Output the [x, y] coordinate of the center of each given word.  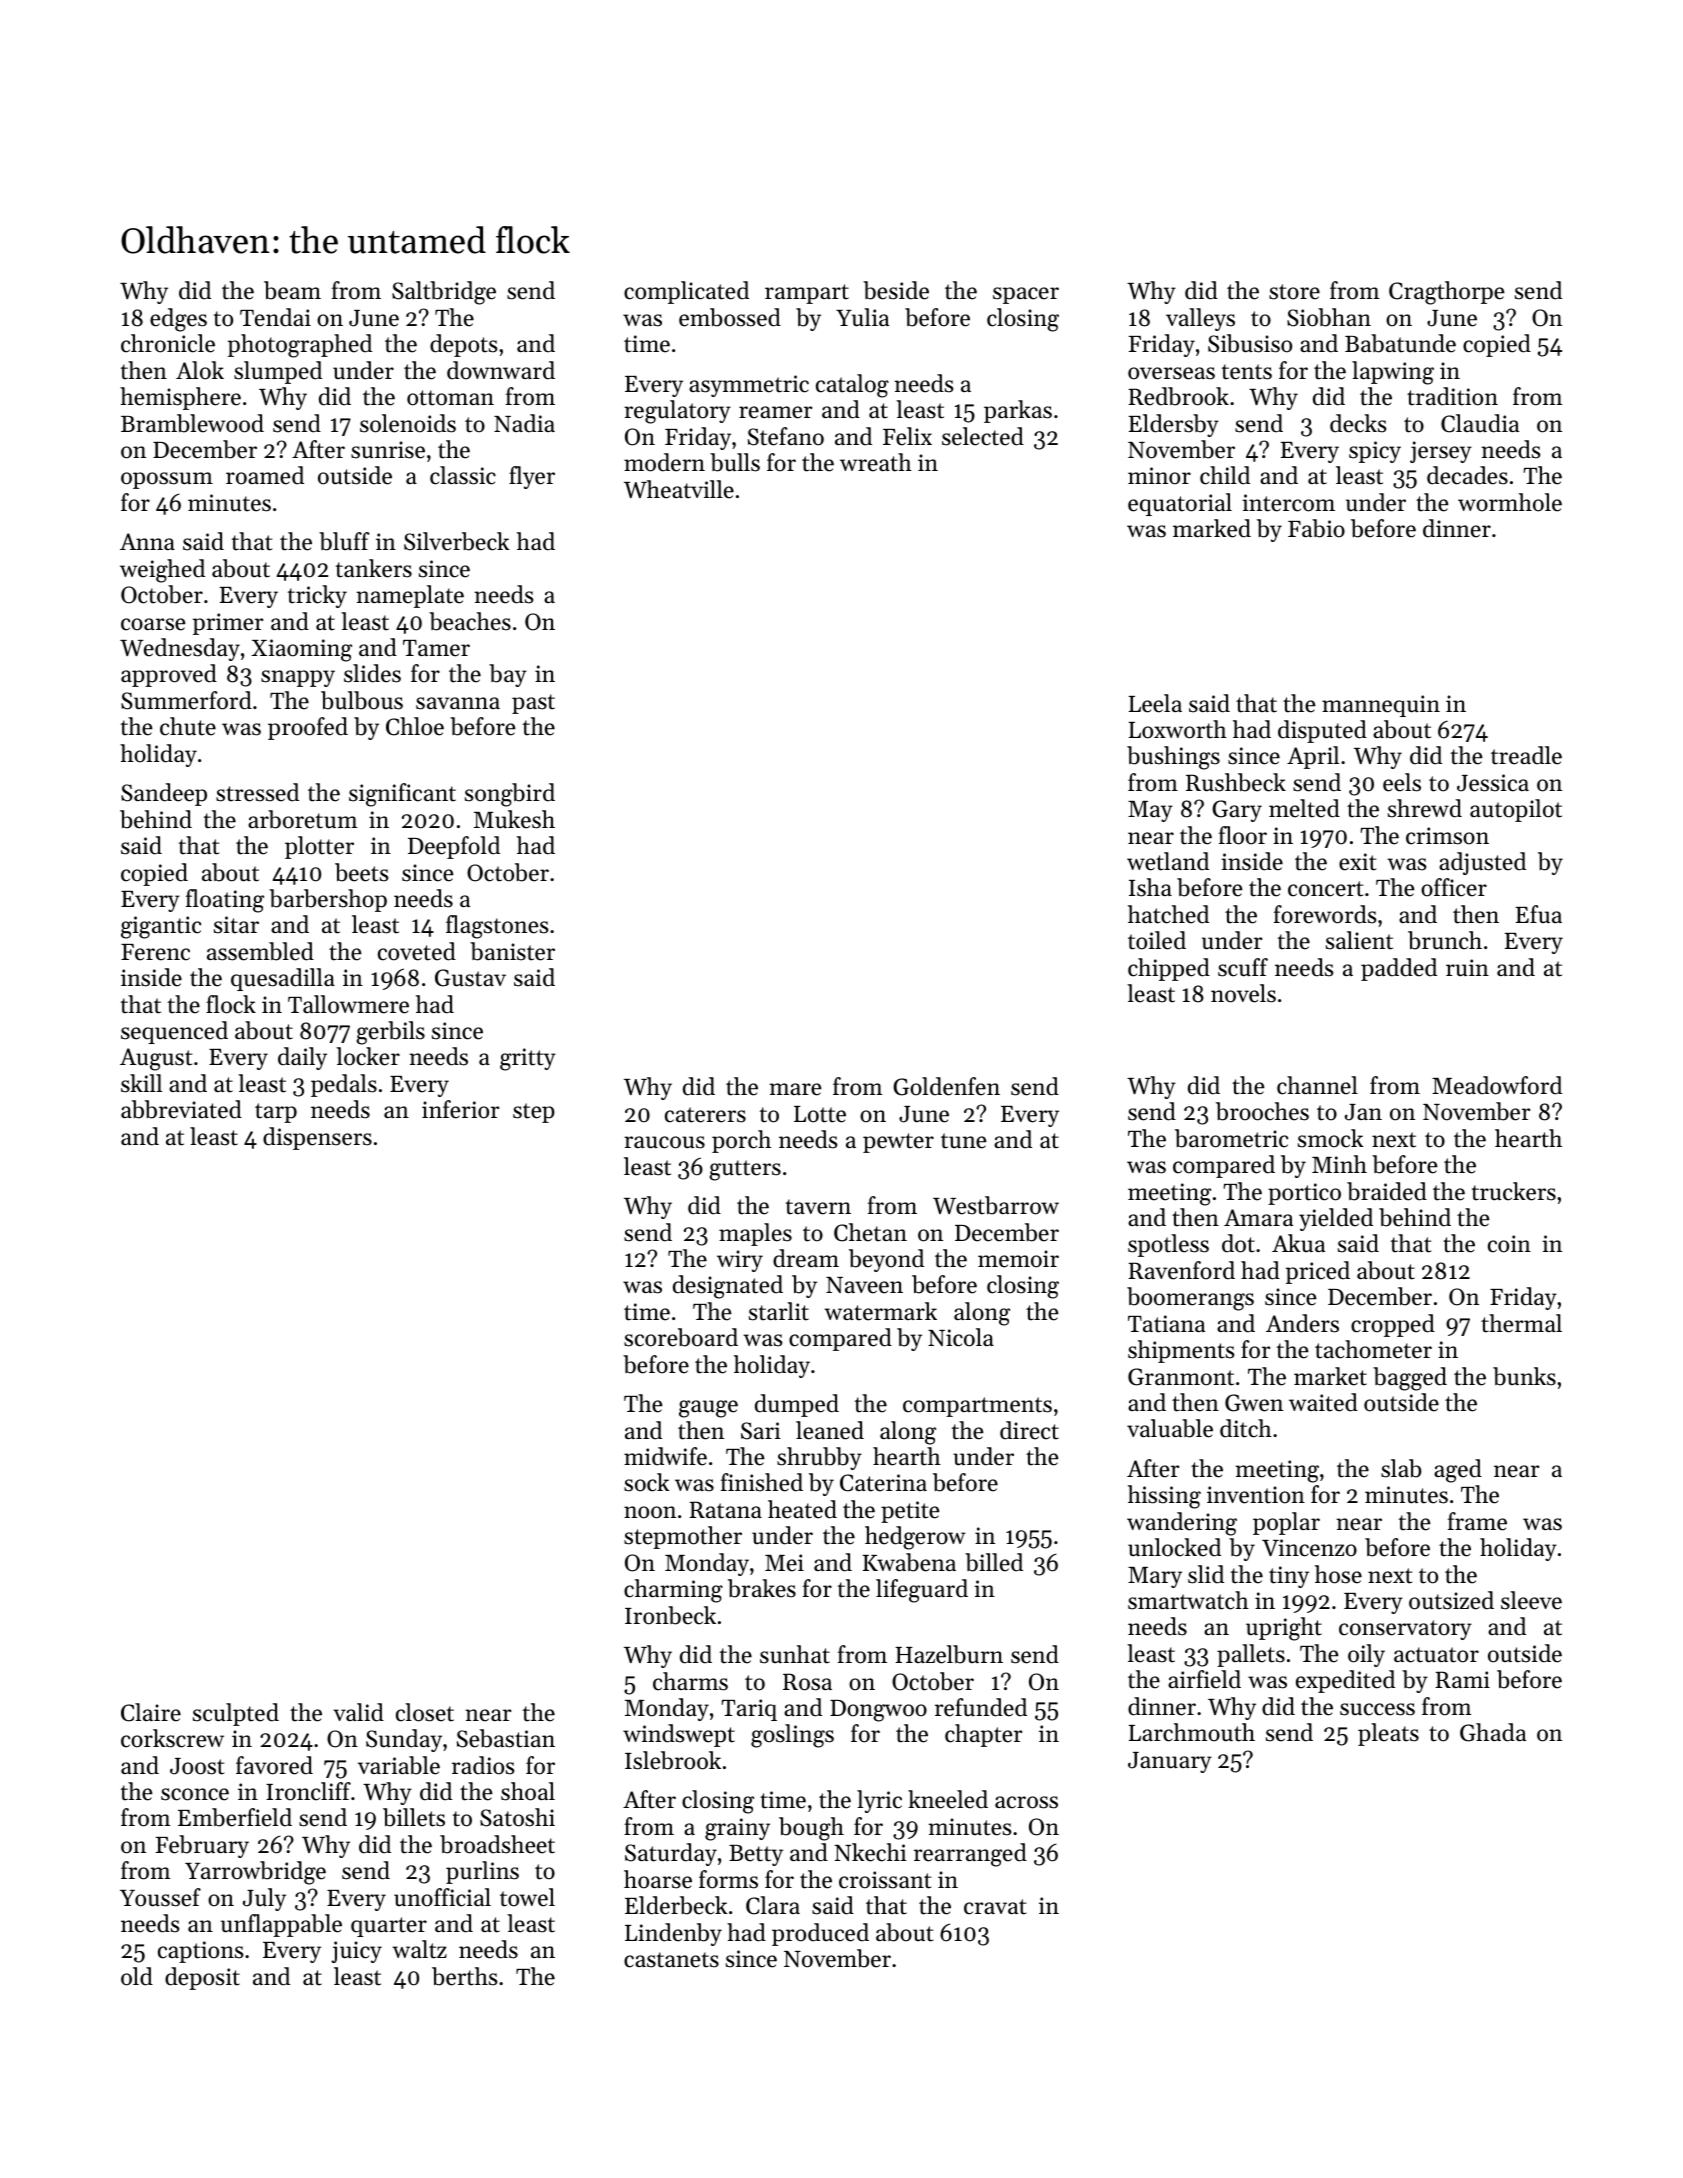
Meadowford [1497, 1085]
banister [512, 951]
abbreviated [181, 1109]
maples [755, 1234]
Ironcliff [308, 1791]
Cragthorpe [1447, 293]
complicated [686, 292]
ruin [1467, 968]
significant [402, 795]
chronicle [168, 343]
